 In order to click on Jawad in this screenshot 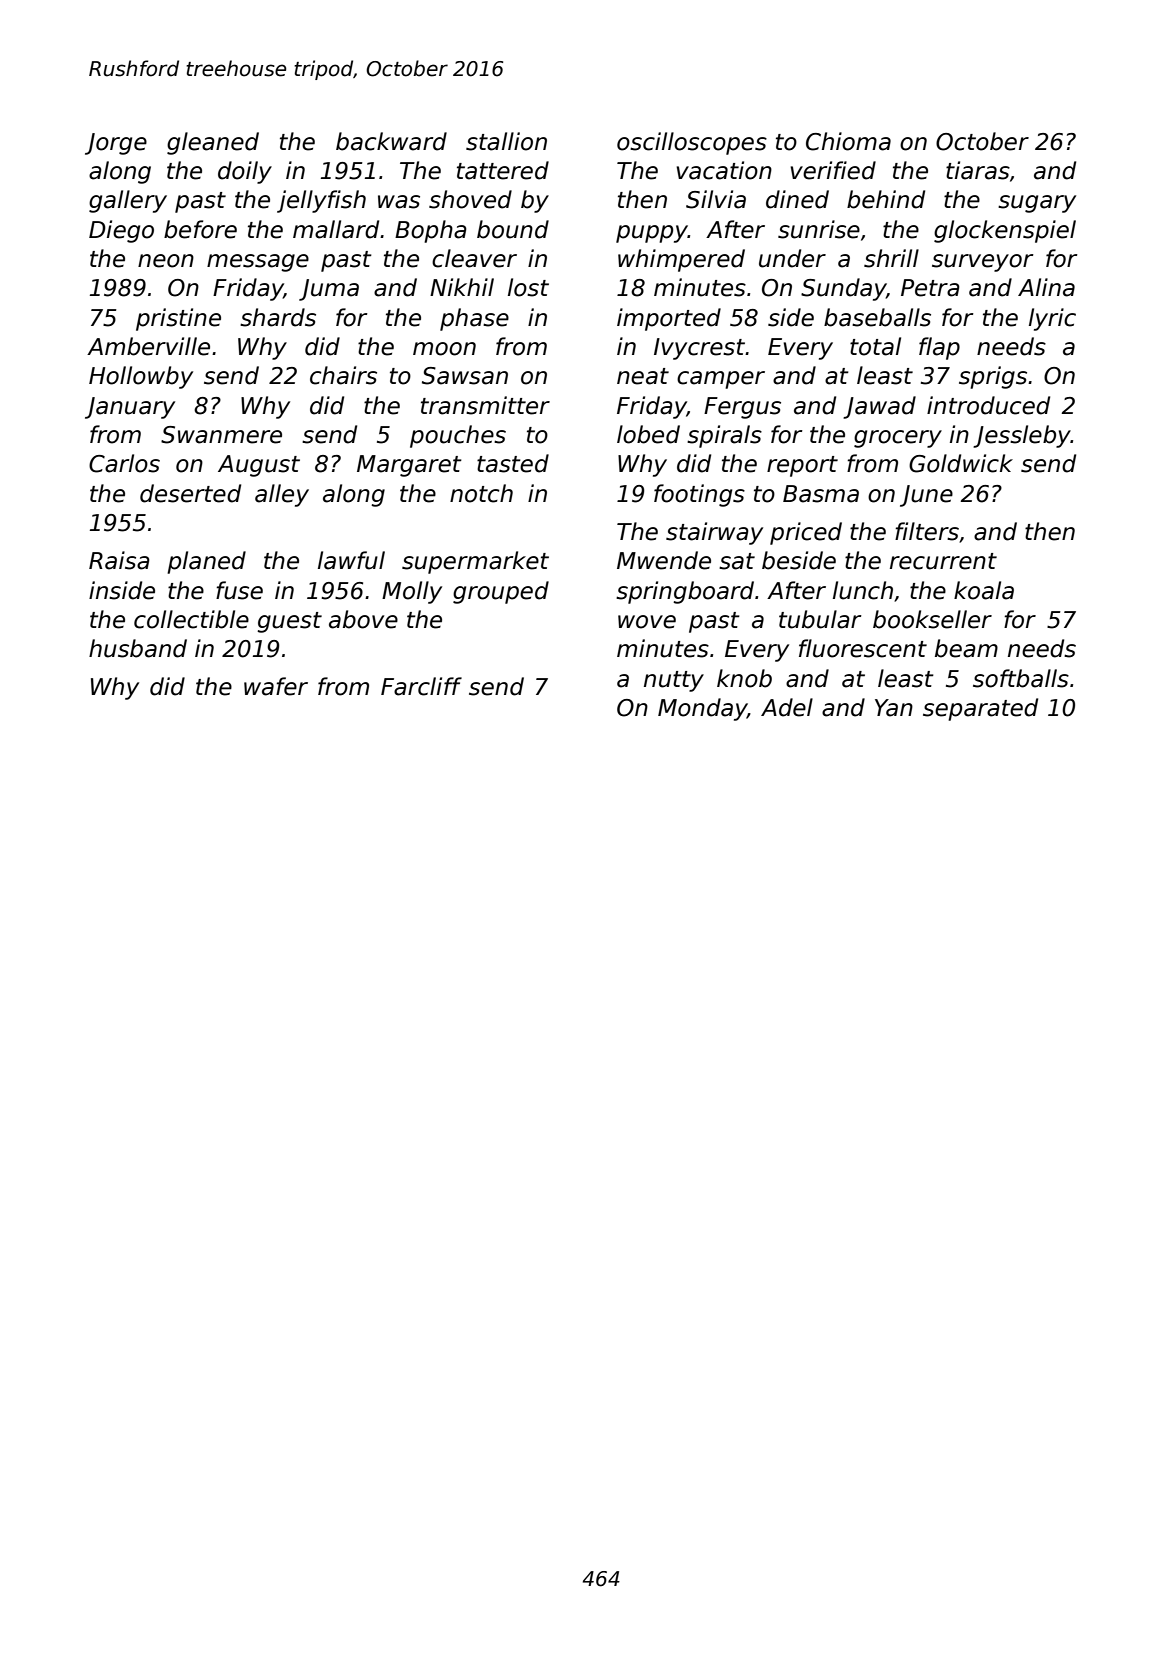, I will do `click(879, 407)`.
